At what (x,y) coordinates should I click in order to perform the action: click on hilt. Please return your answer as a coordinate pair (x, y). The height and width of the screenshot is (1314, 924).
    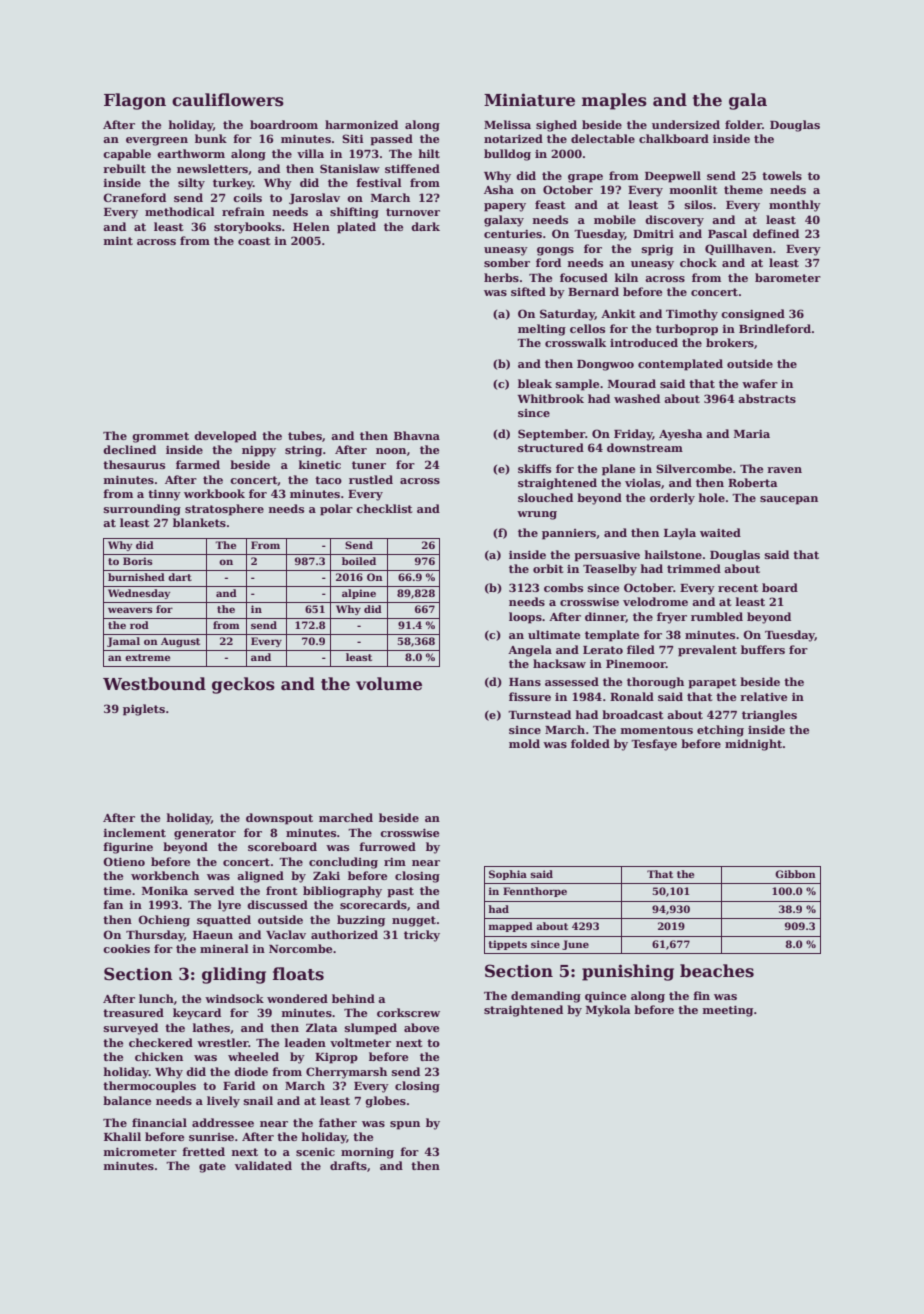
    Looking at the image, I should click on (429, 153).
